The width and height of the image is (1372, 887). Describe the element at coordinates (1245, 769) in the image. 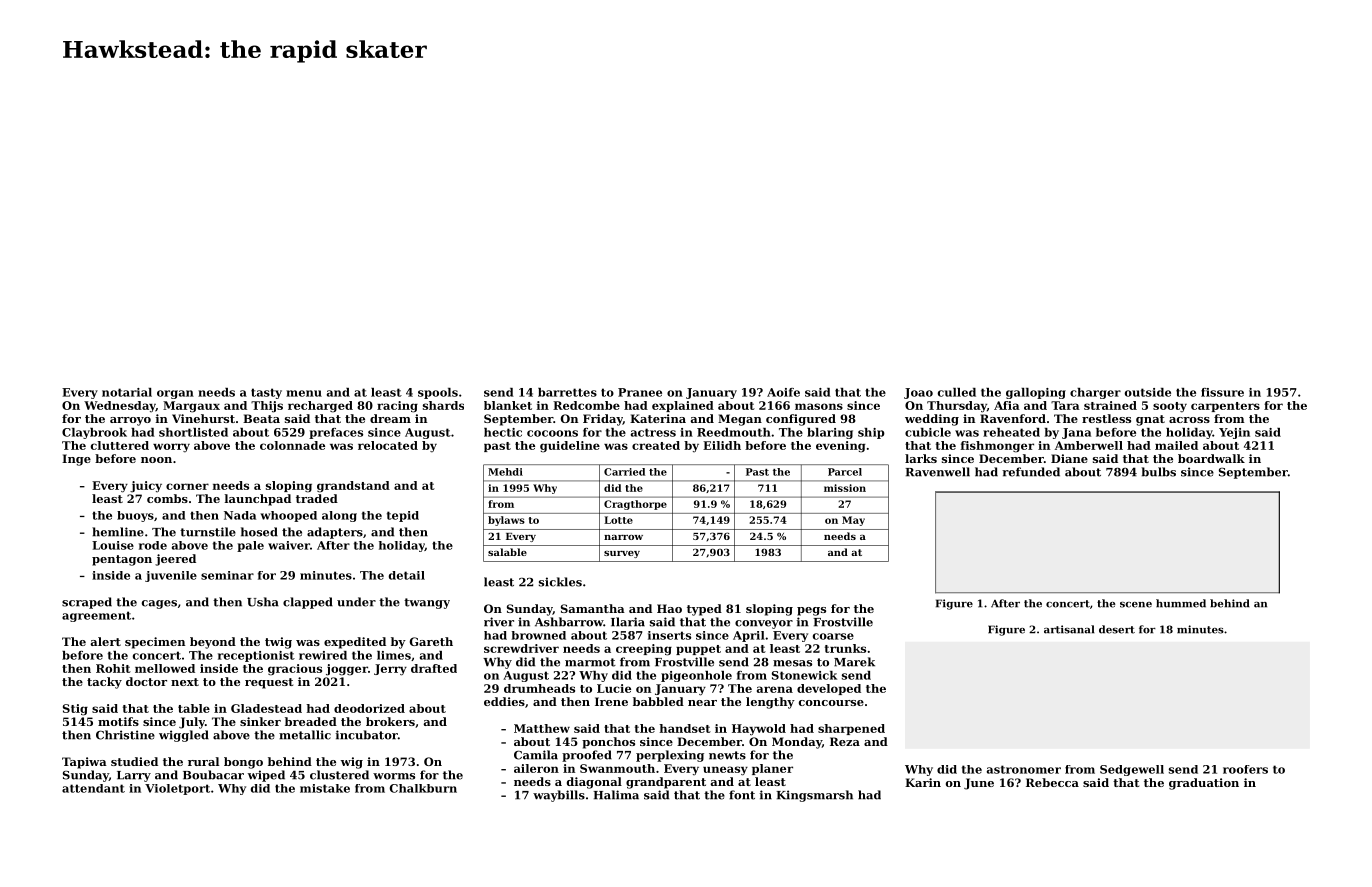

I see `roofers` at that location.
